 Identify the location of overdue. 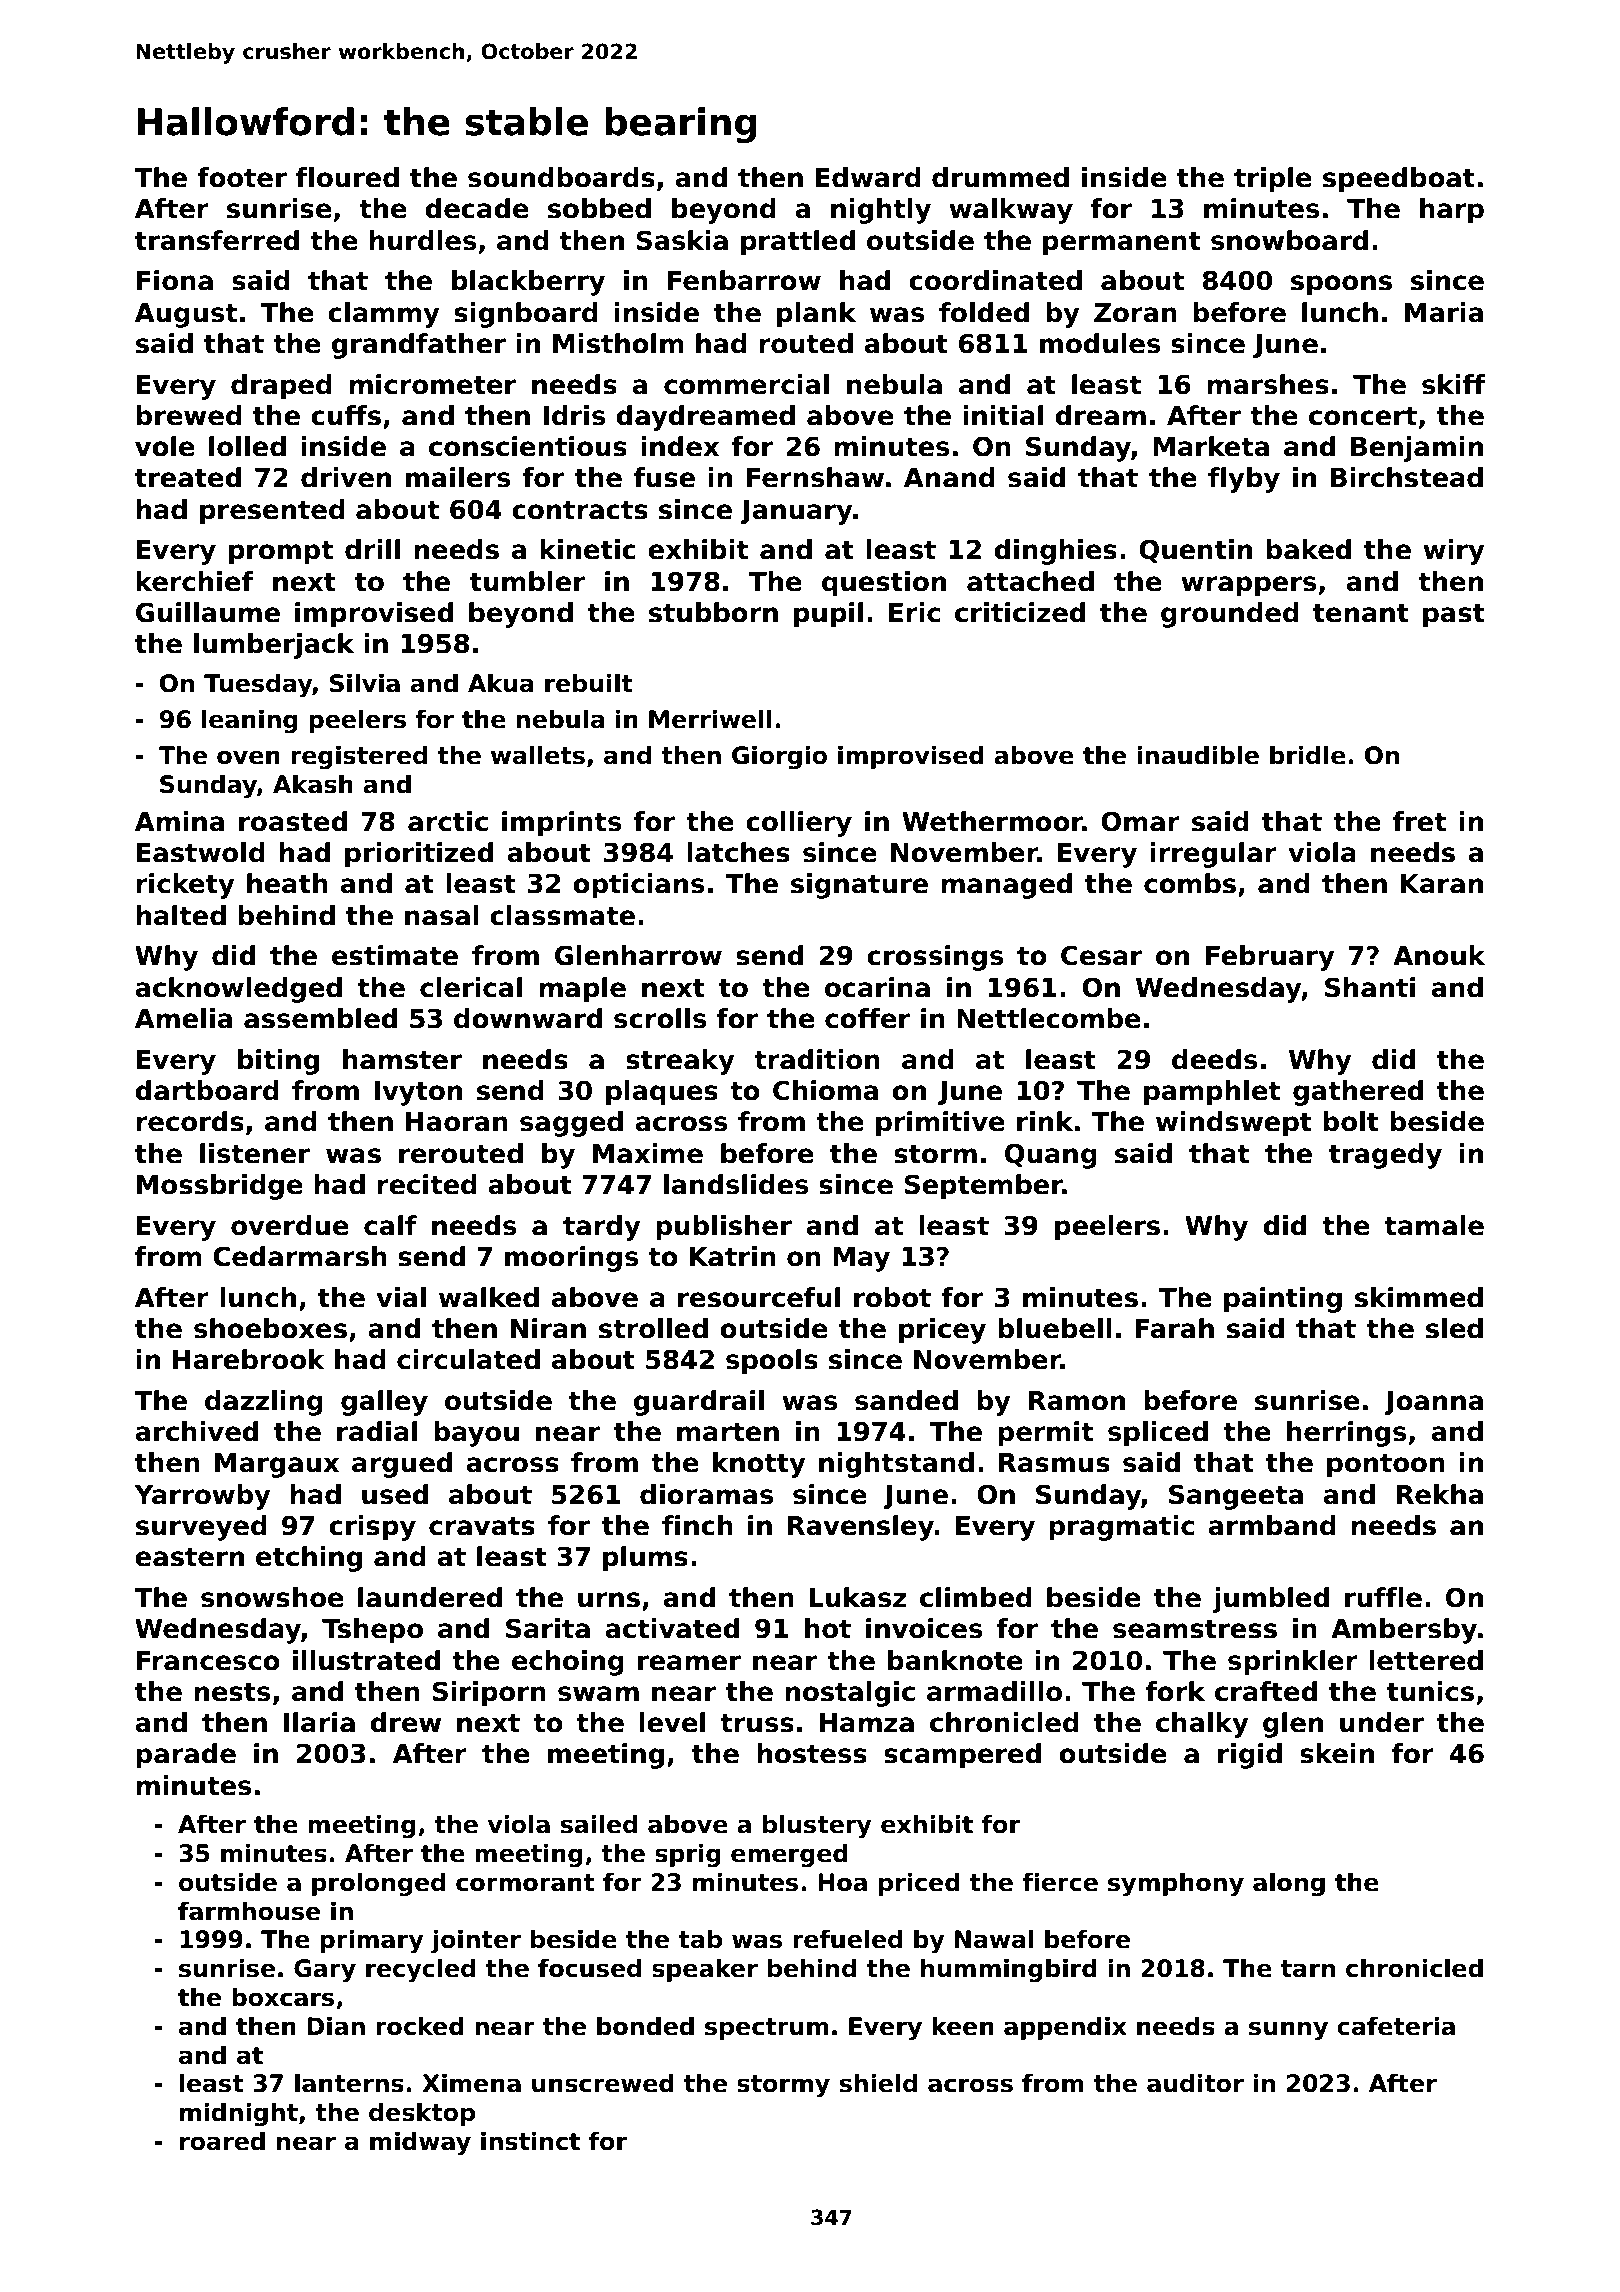
(290, 1225).
